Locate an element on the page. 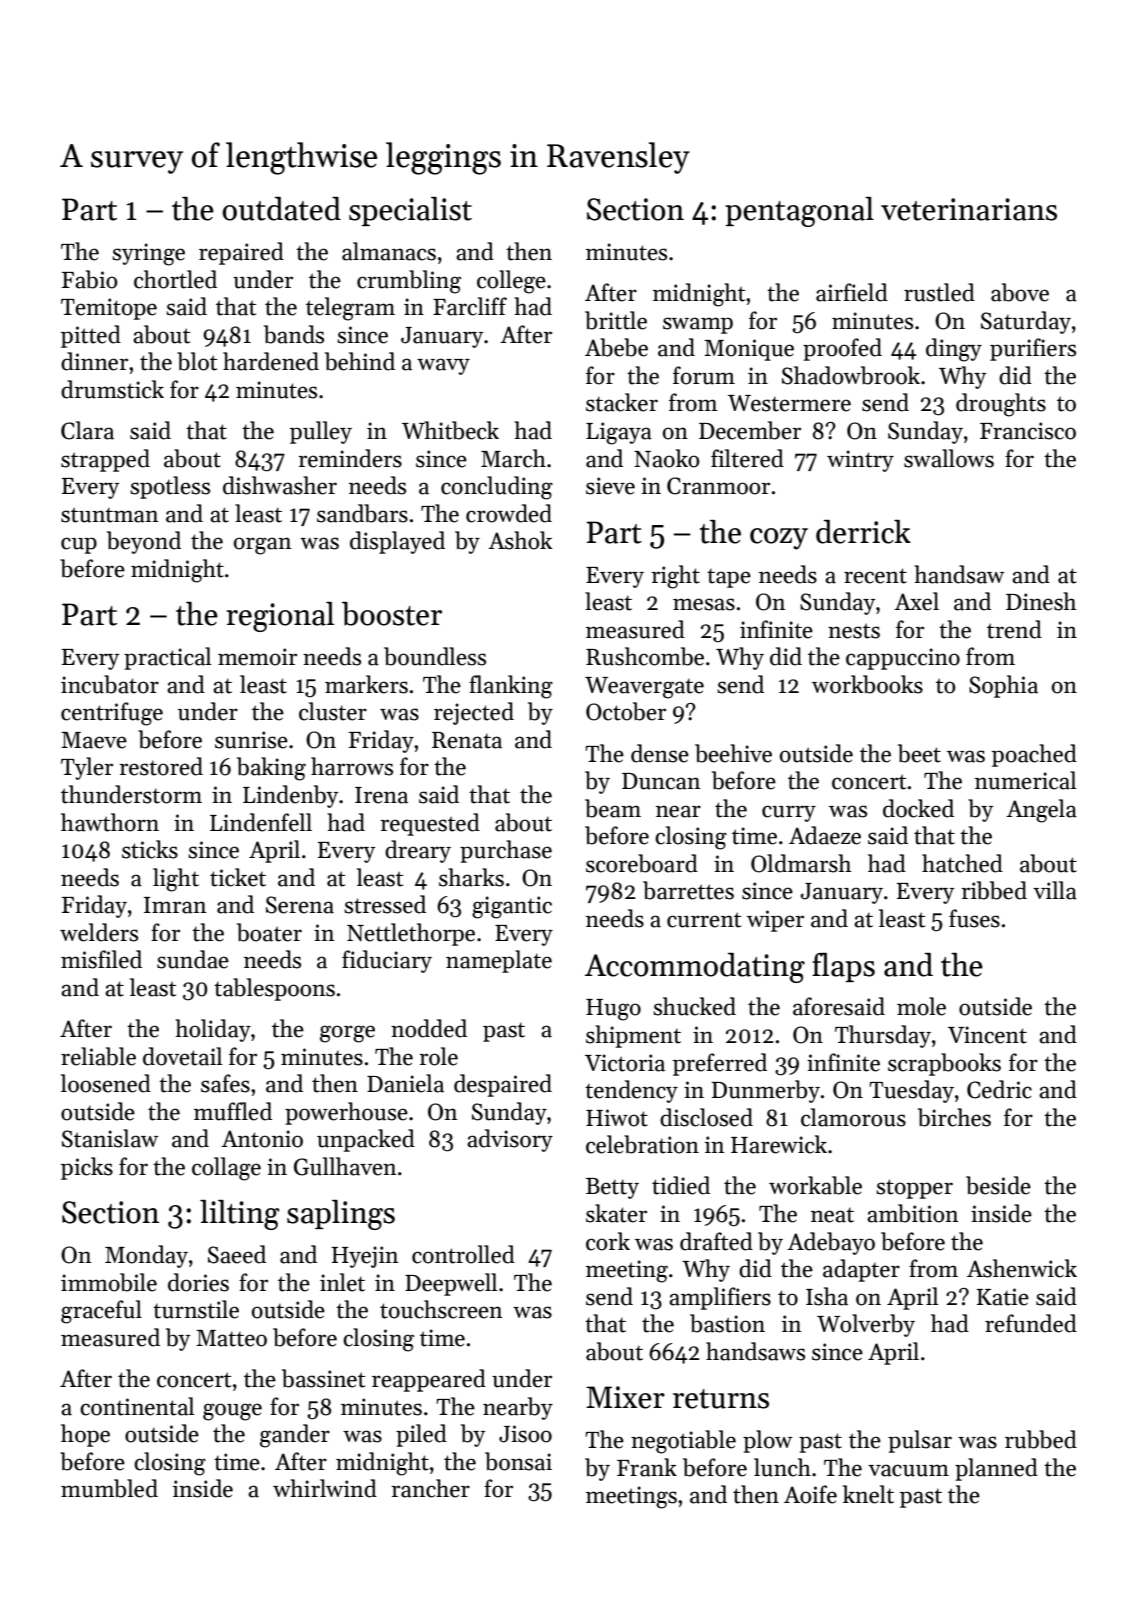  inlet is located at coordinates (342, 1282).
